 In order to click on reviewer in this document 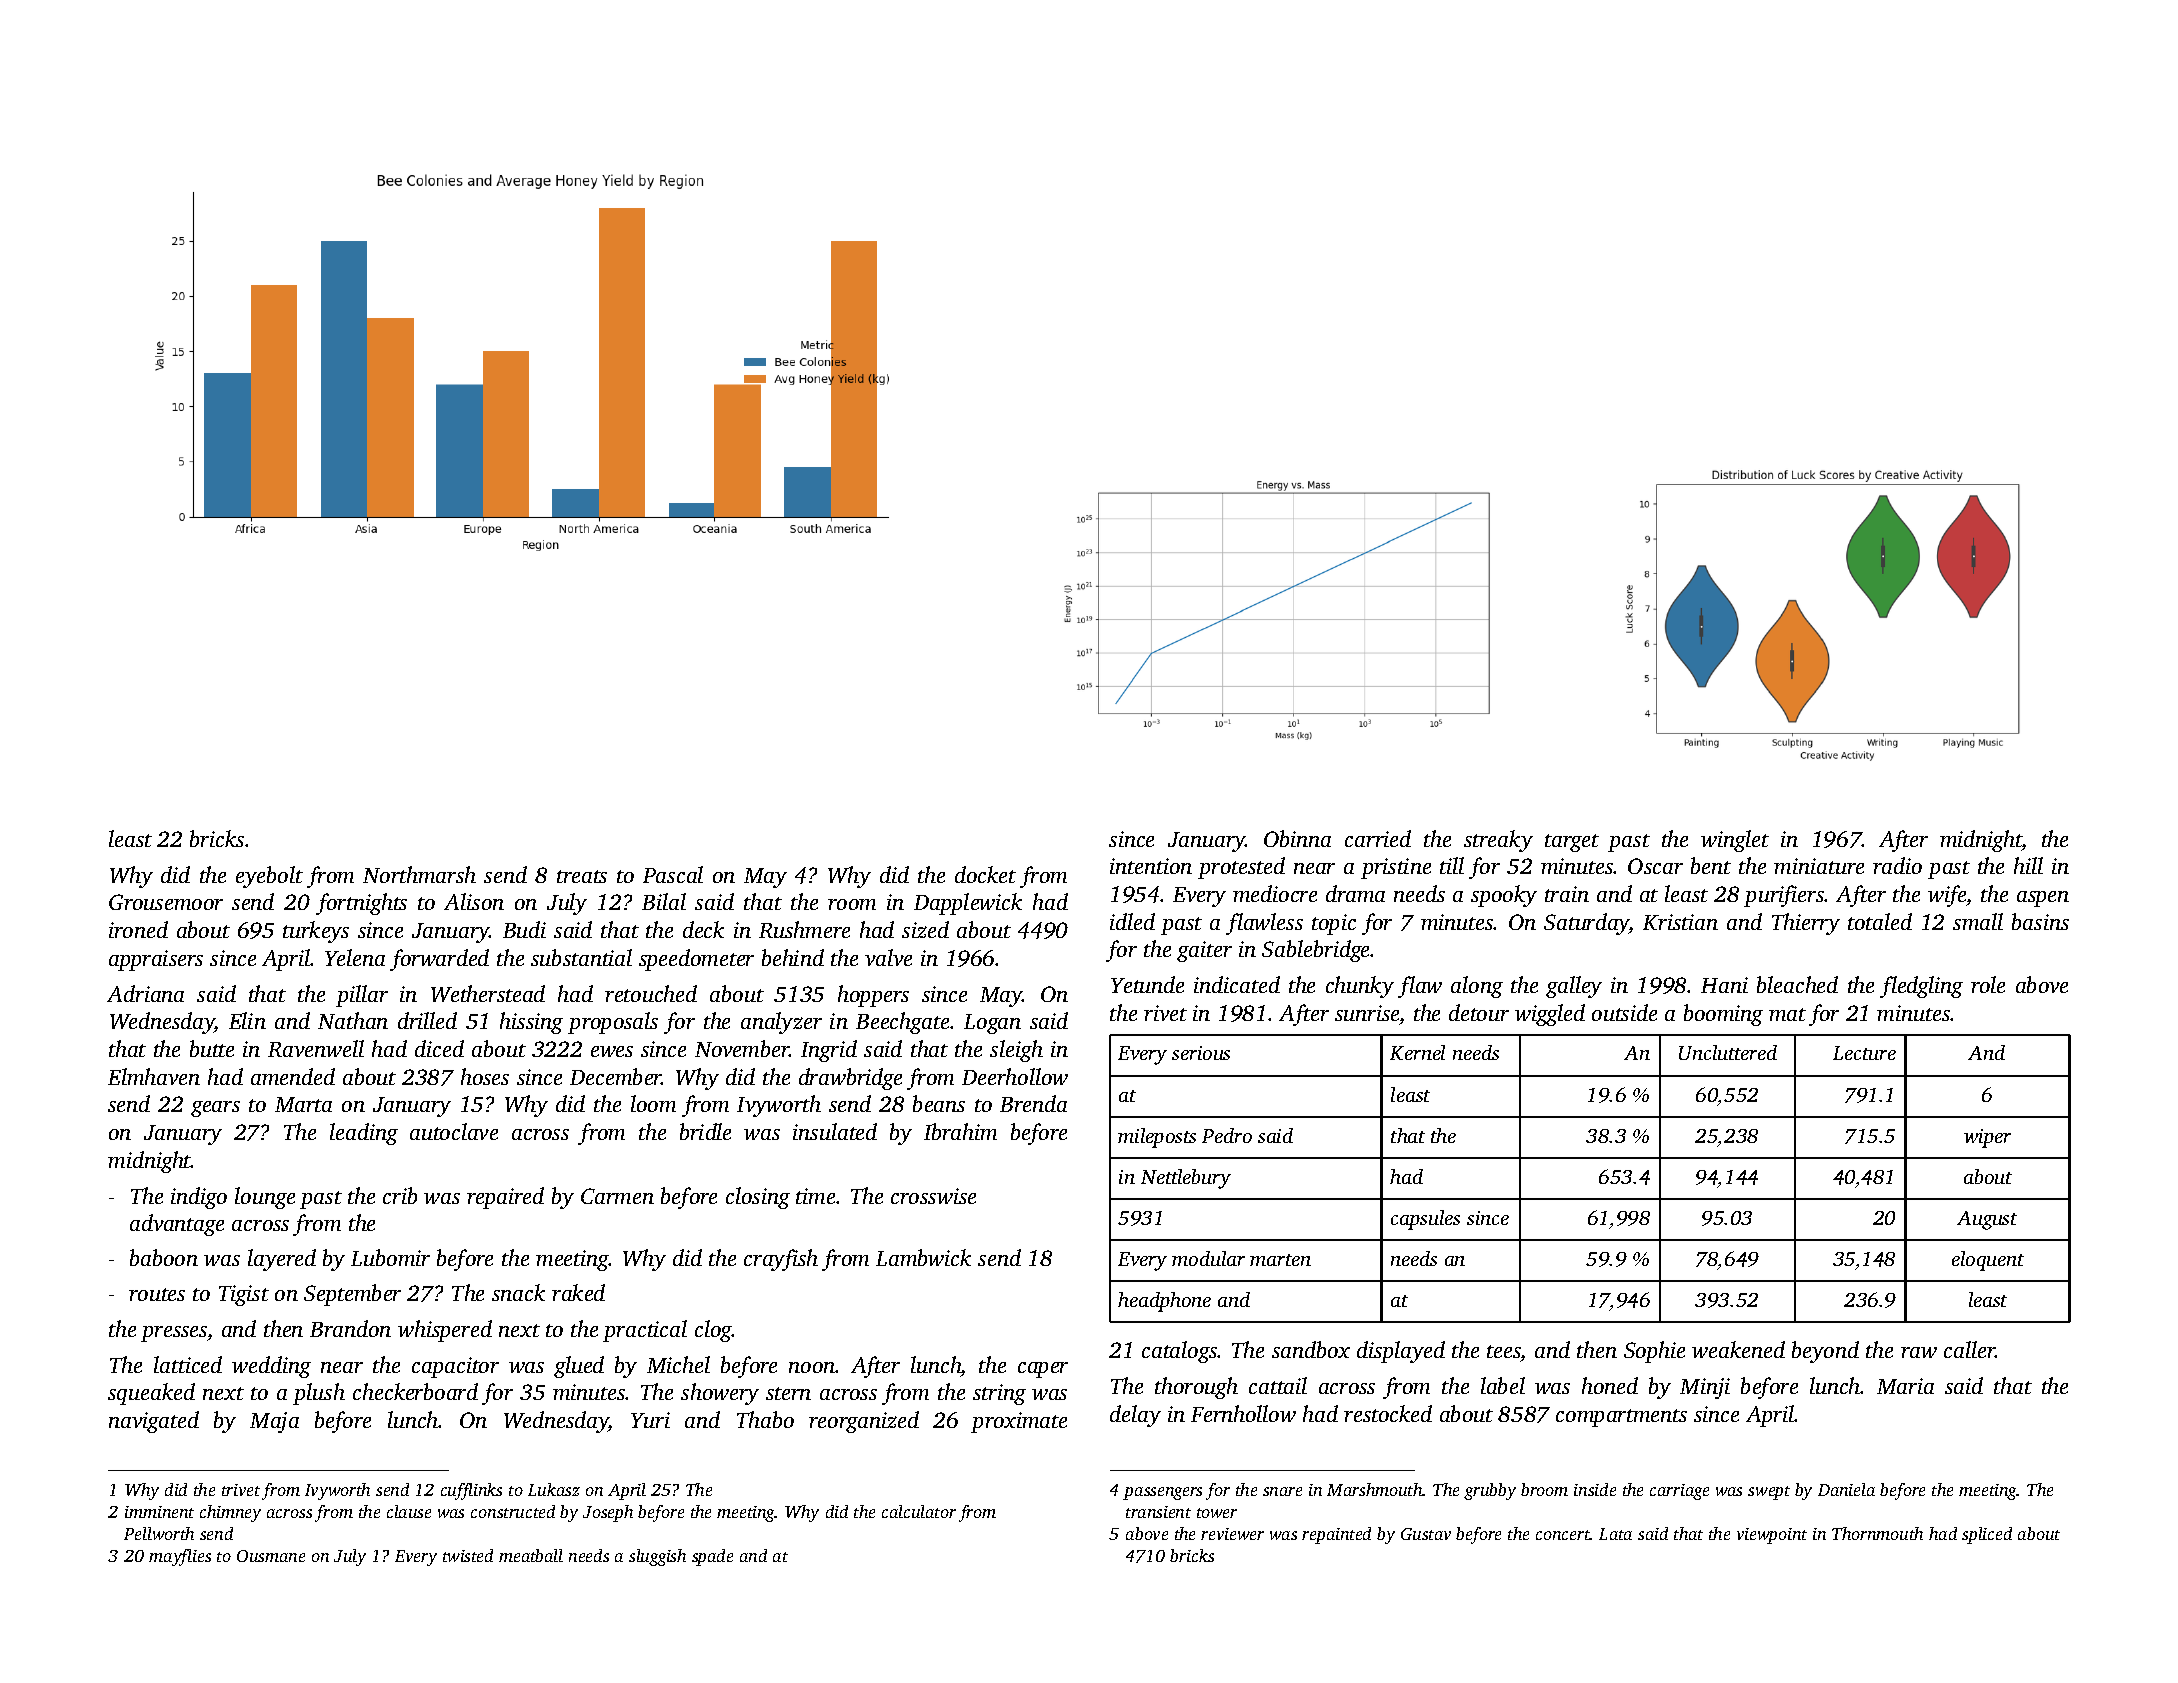, I will do `click(1232, 1534)`.
